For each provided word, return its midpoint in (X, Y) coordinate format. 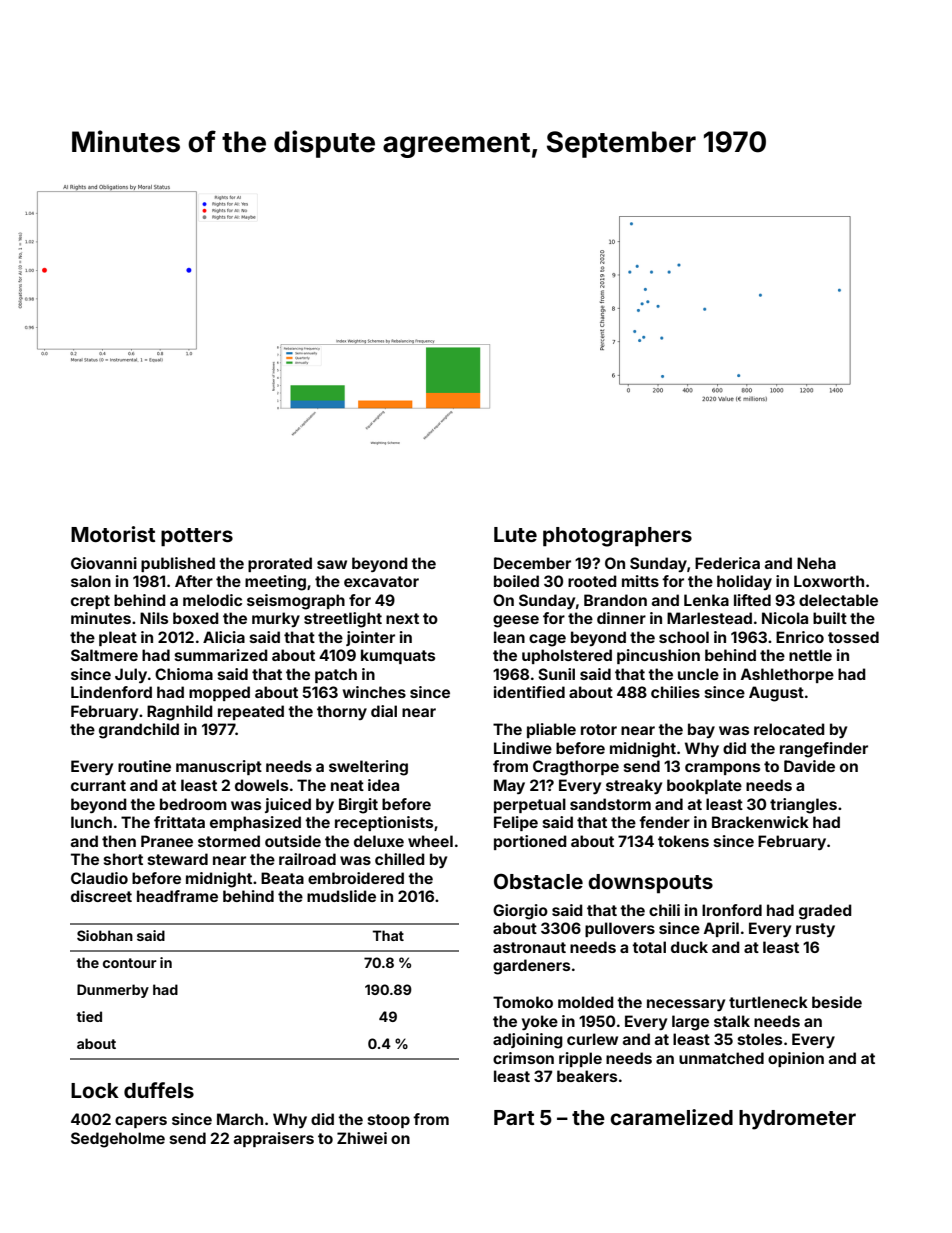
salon (91, 581)
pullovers (620, 929)
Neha (816, 563)
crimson (523, 1058)
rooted (592, 581)
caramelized (671, 1117)
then (119, 841)
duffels (159, 1090)
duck (689, 947)
